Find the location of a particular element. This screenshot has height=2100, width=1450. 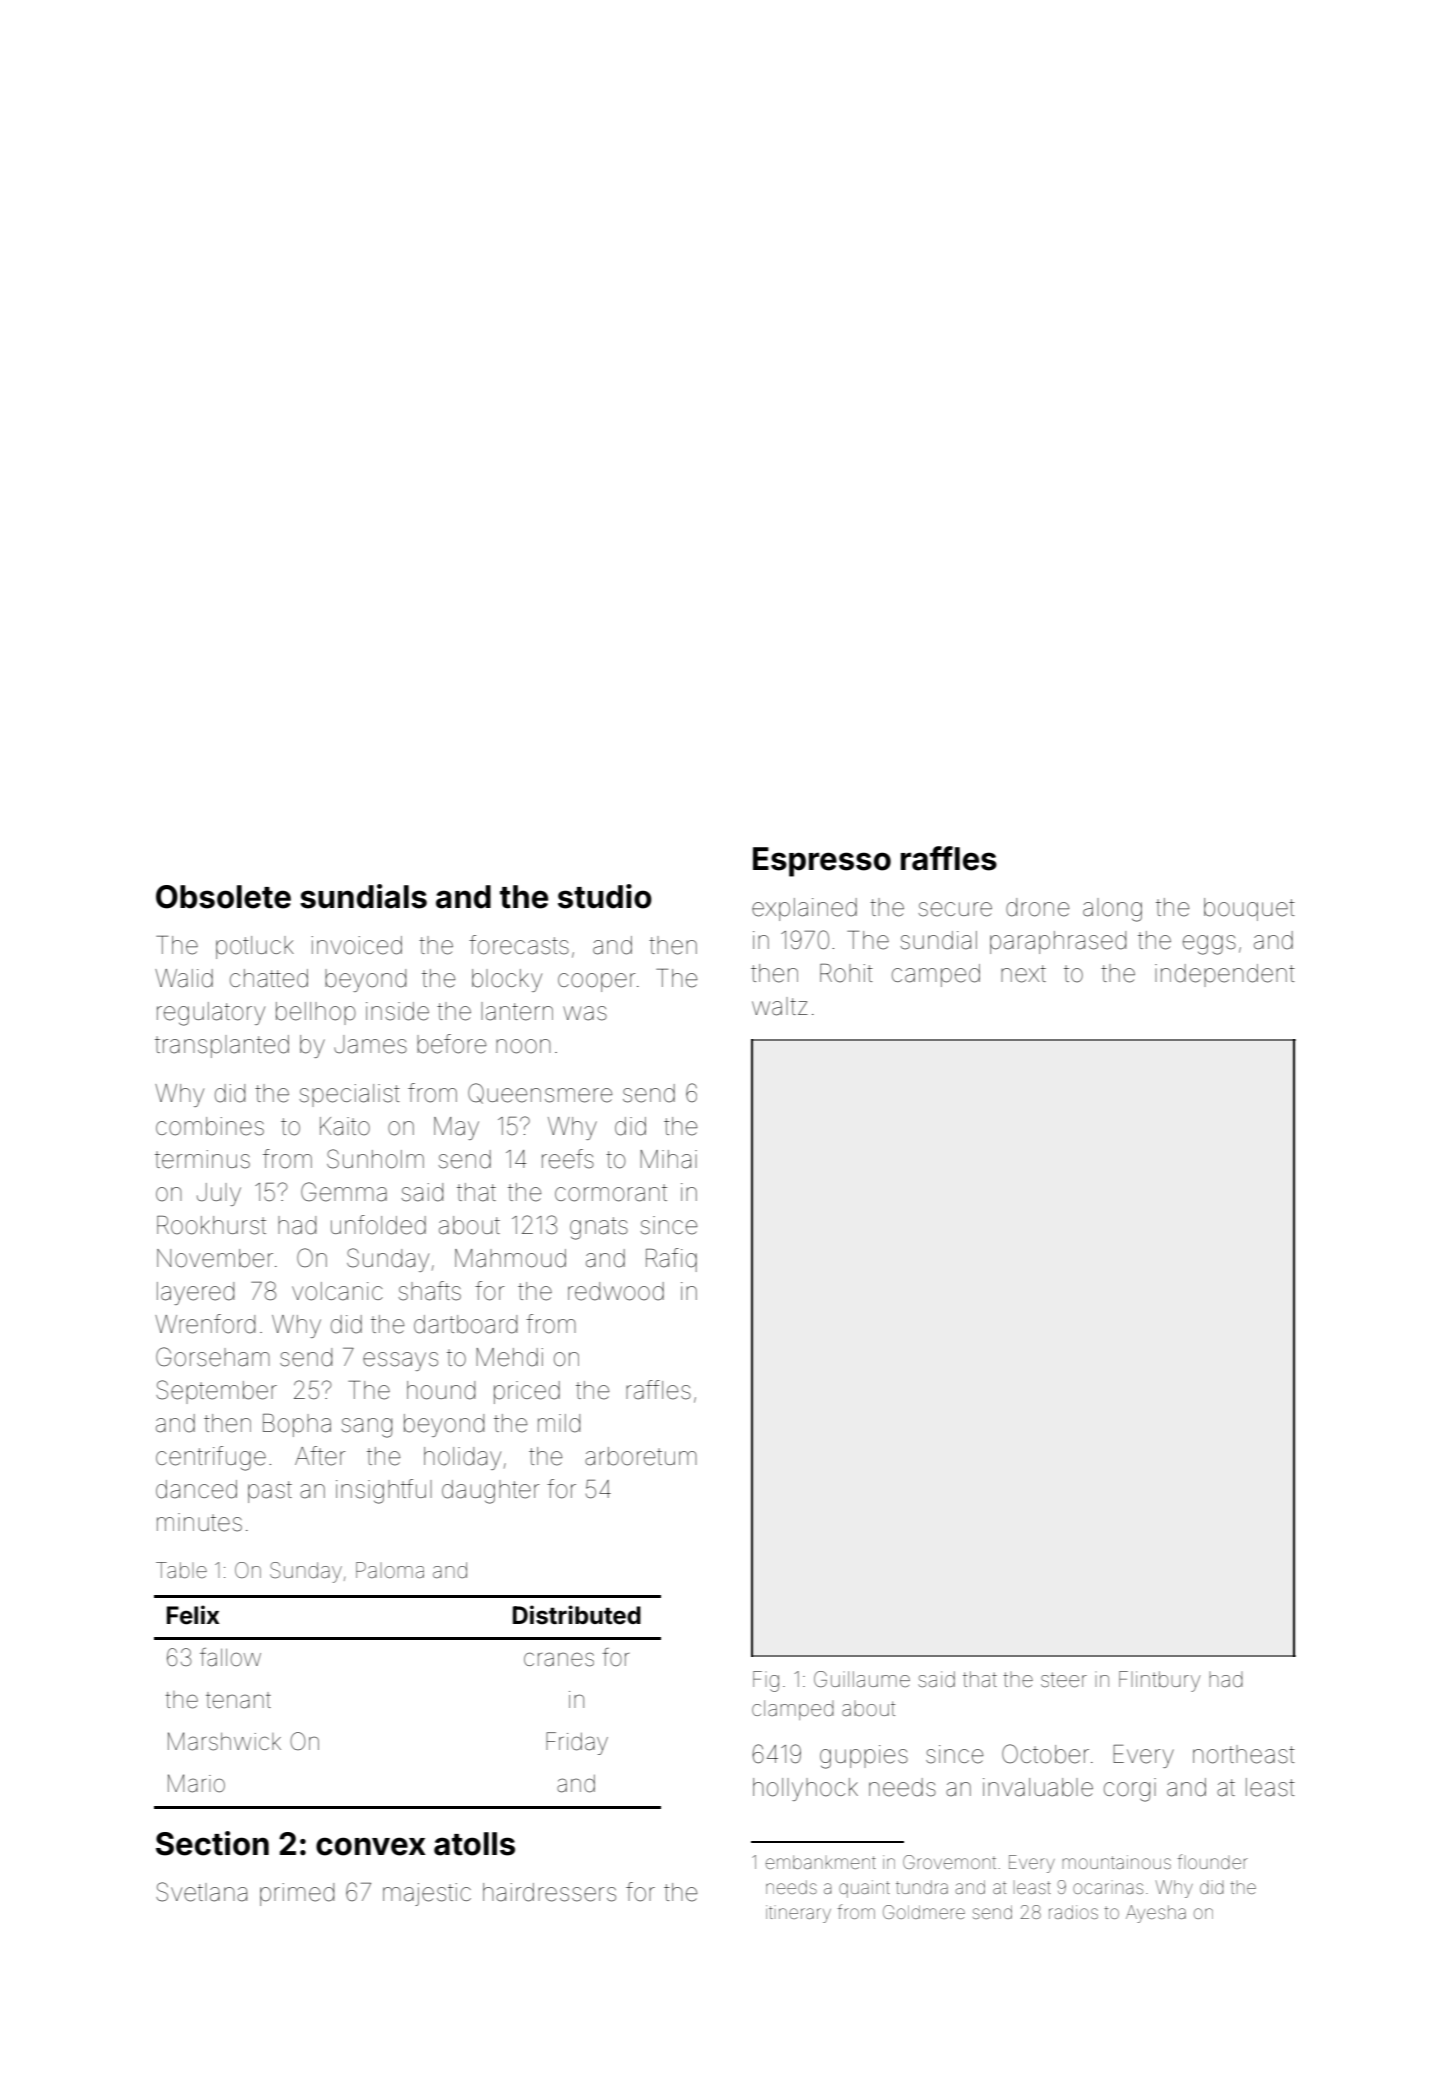

July is located at coordinates (219, 1194).
